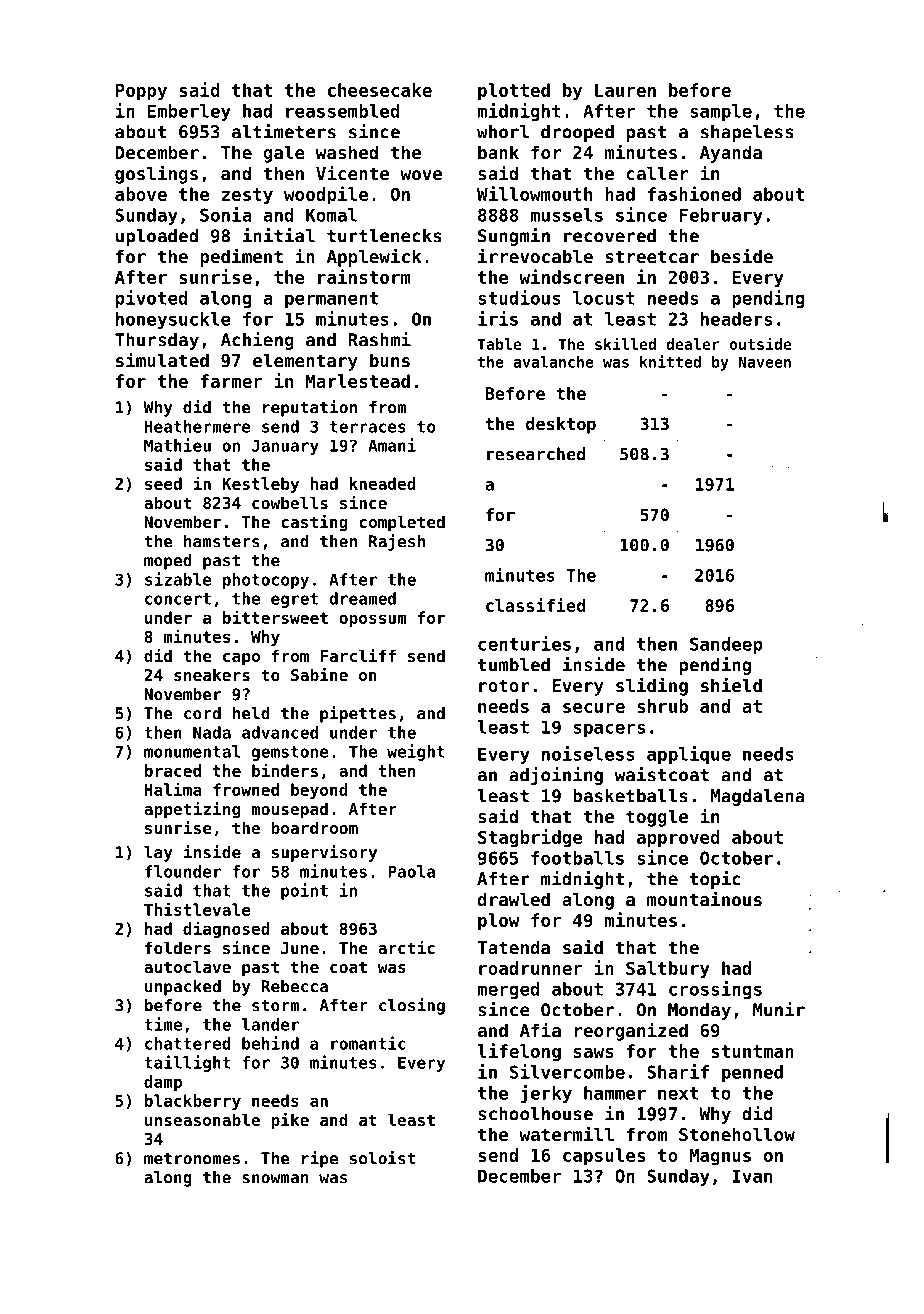 The height and width of the document is (1314, 924). I want to click on Amani, so click(392, 445).
